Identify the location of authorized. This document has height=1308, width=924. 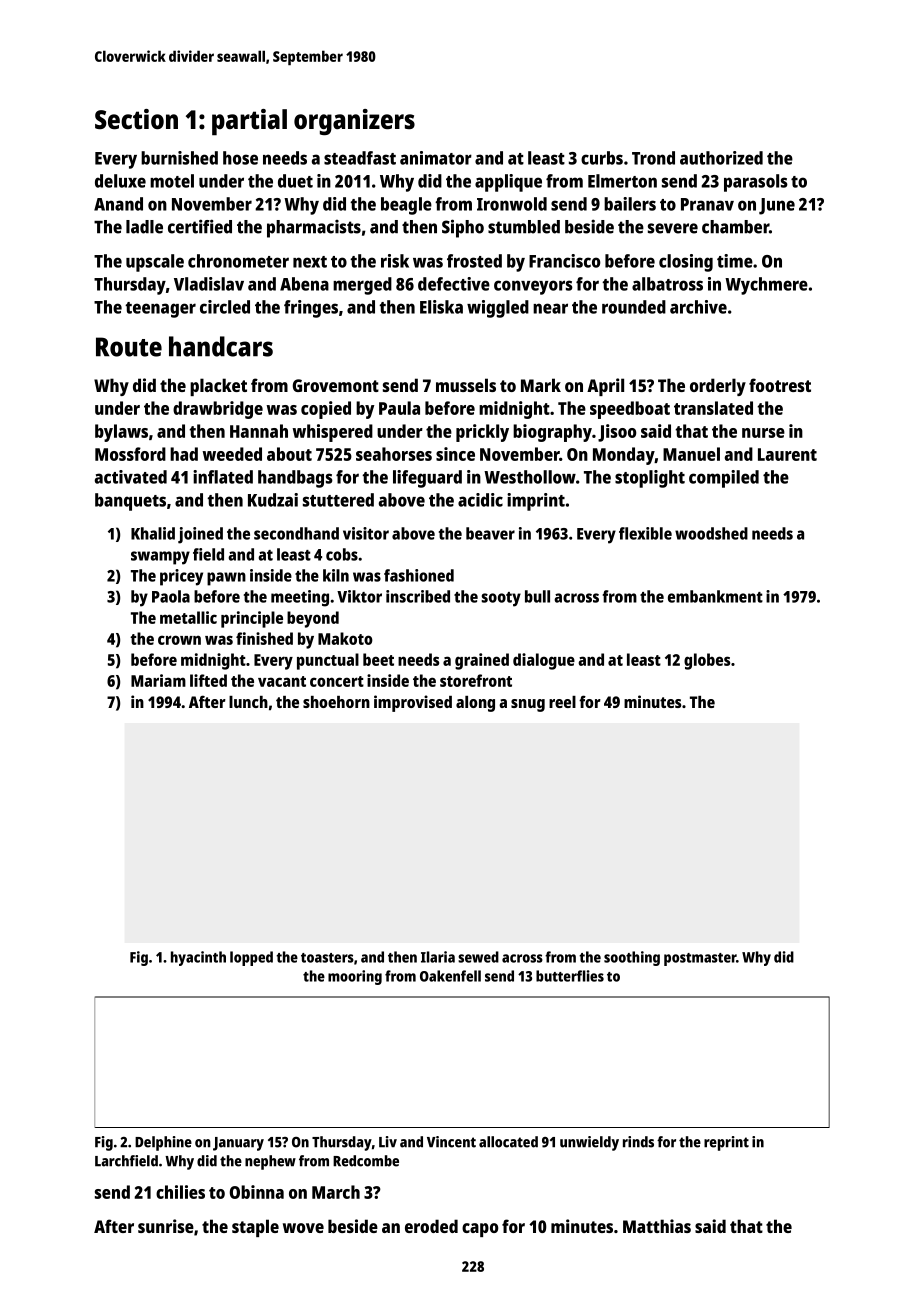
(721, 158).
